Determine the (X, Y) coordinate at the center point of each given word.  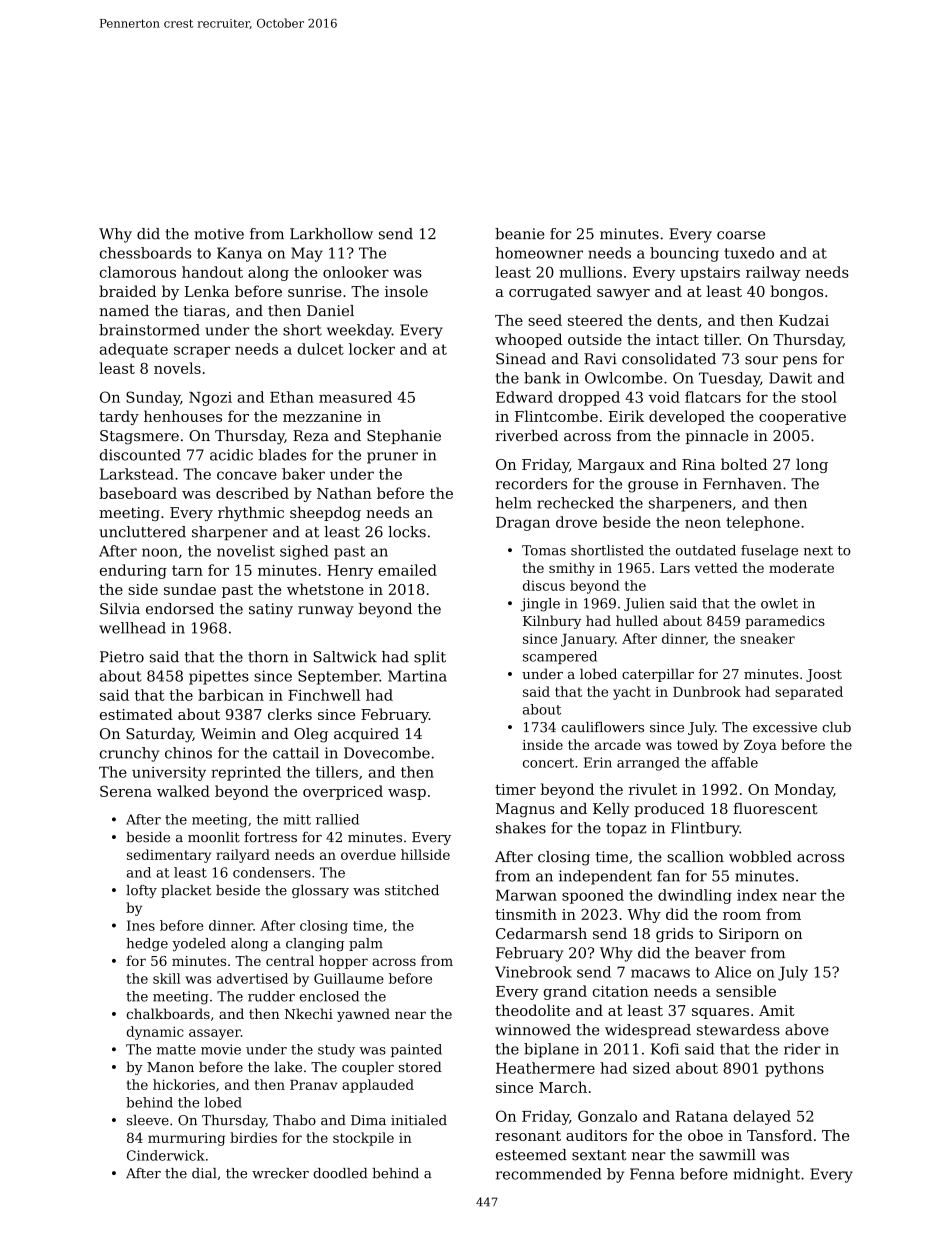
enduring (133, 571)
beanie (519, 234)
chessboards (145, 253)
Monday (804, 790)
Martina (417, 676)
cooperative (802, 418)
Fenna (652, 1174)
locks (407, 532)
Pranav (313, 1085)
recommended (548, 1174)
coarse (741, 235)
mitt (297, 819)
